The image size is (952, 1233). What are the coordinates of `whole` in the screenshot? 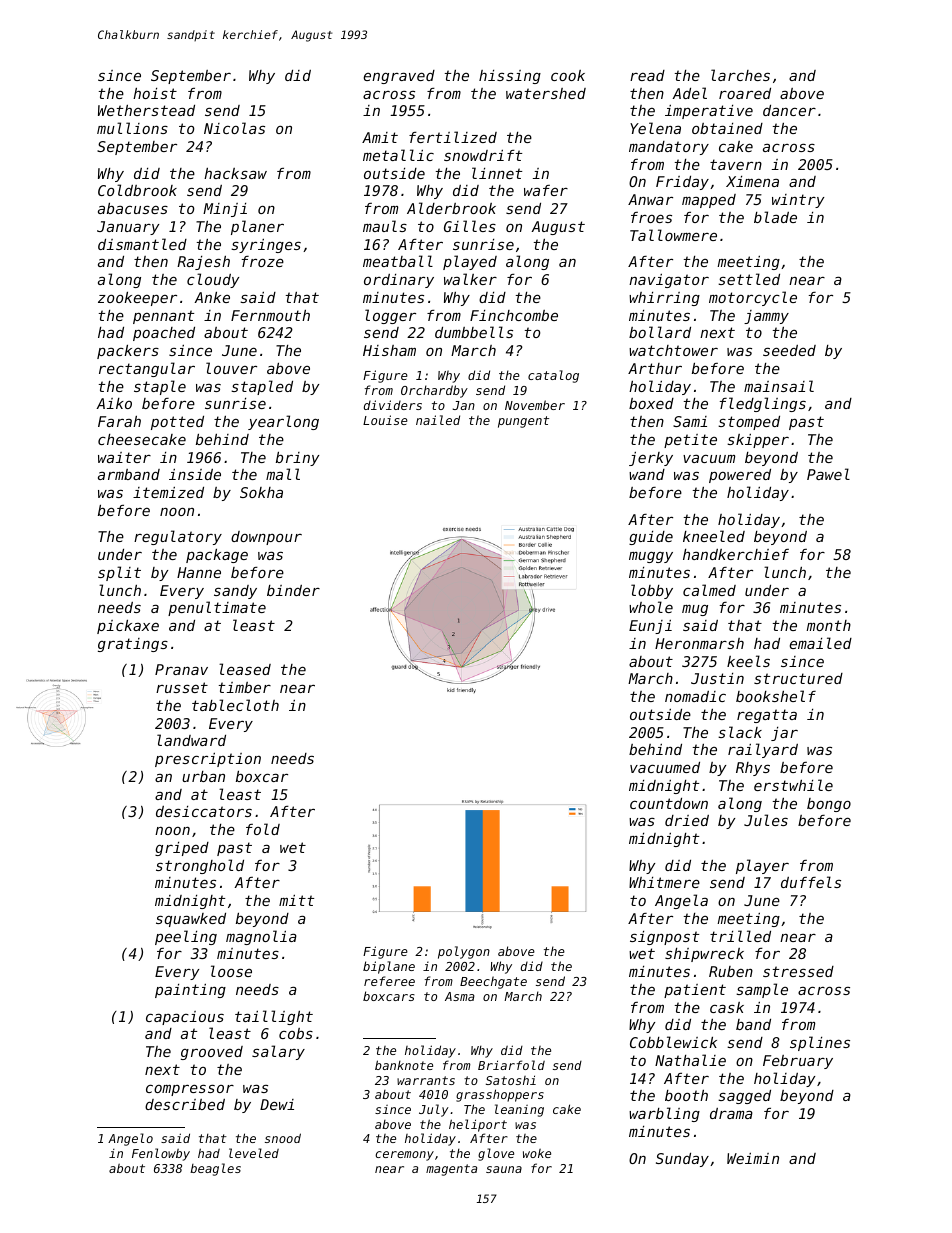 It's located at (651, 607).
